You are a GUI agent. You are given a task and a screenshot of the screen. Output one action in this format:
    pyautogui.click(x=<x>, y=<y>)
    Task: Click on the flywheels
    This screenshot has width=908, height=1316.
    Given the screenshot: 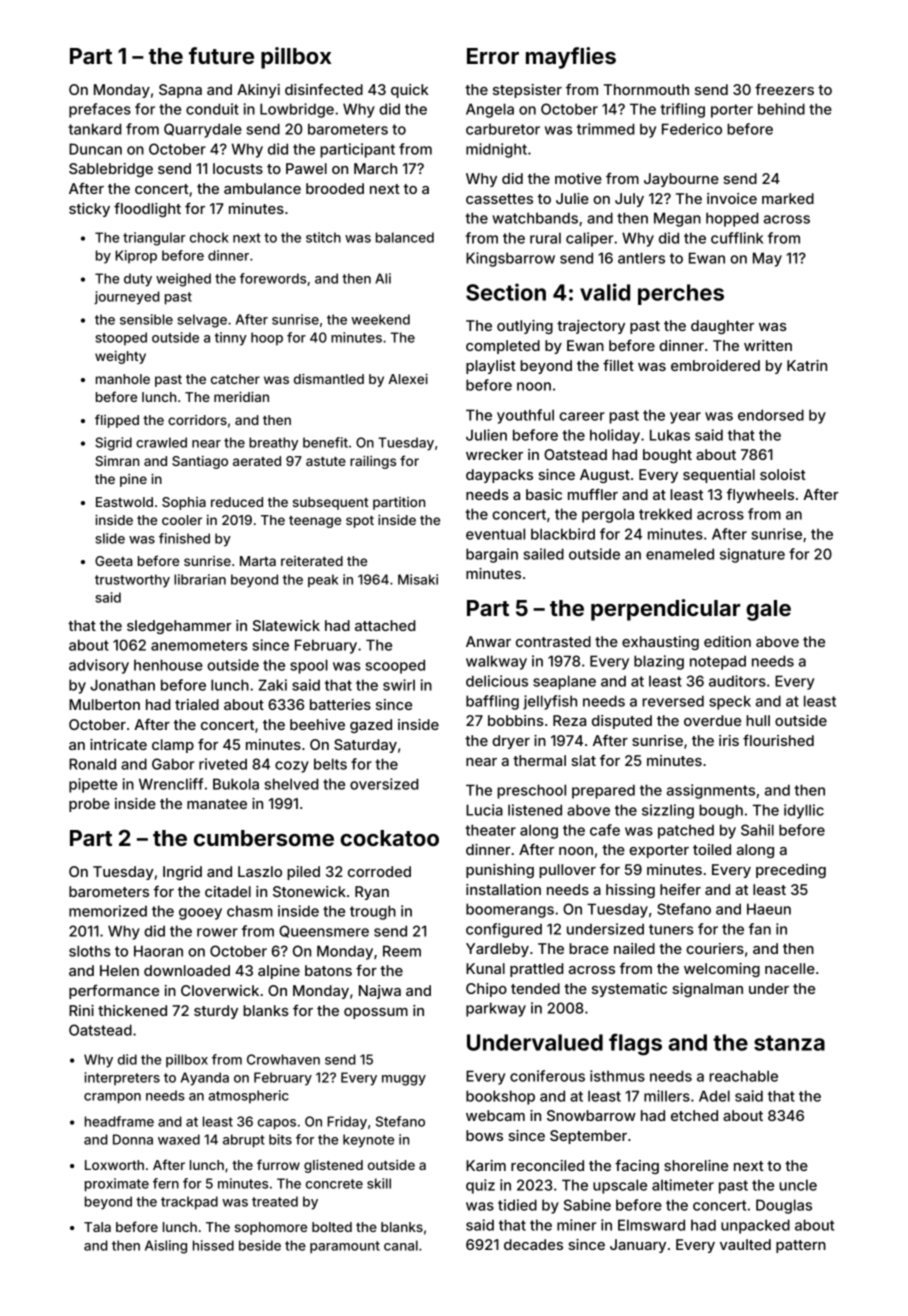 What is the action you would take?
    pyautogui.click(x=760, y=495)
